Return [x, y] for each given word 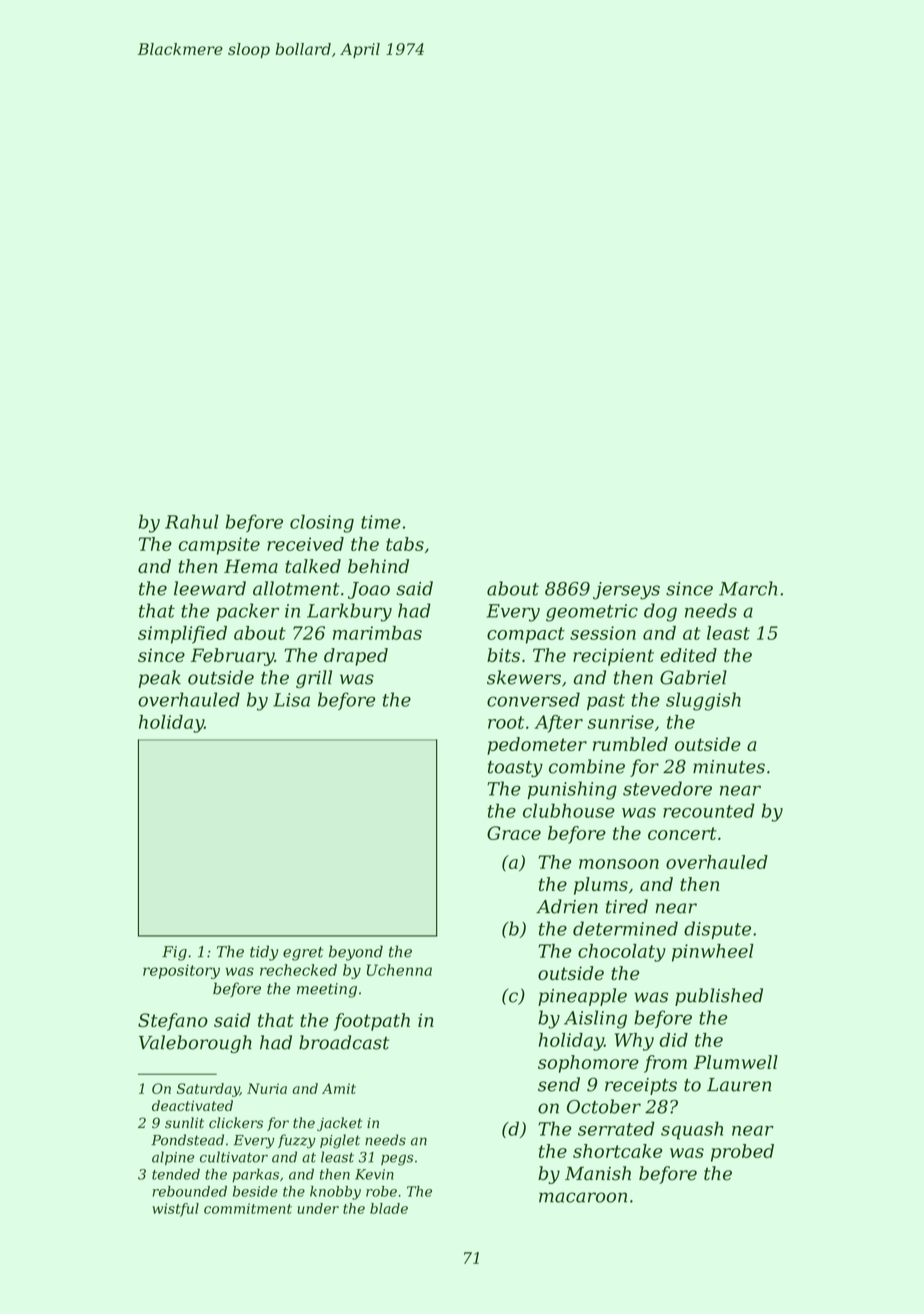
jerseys [626, 591]
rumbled [630, 744]
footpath [372, 1022]
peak [160, 679]
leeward [210, 588]
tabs [405, 544]
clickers [236, 1123]
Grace [514, 833]
